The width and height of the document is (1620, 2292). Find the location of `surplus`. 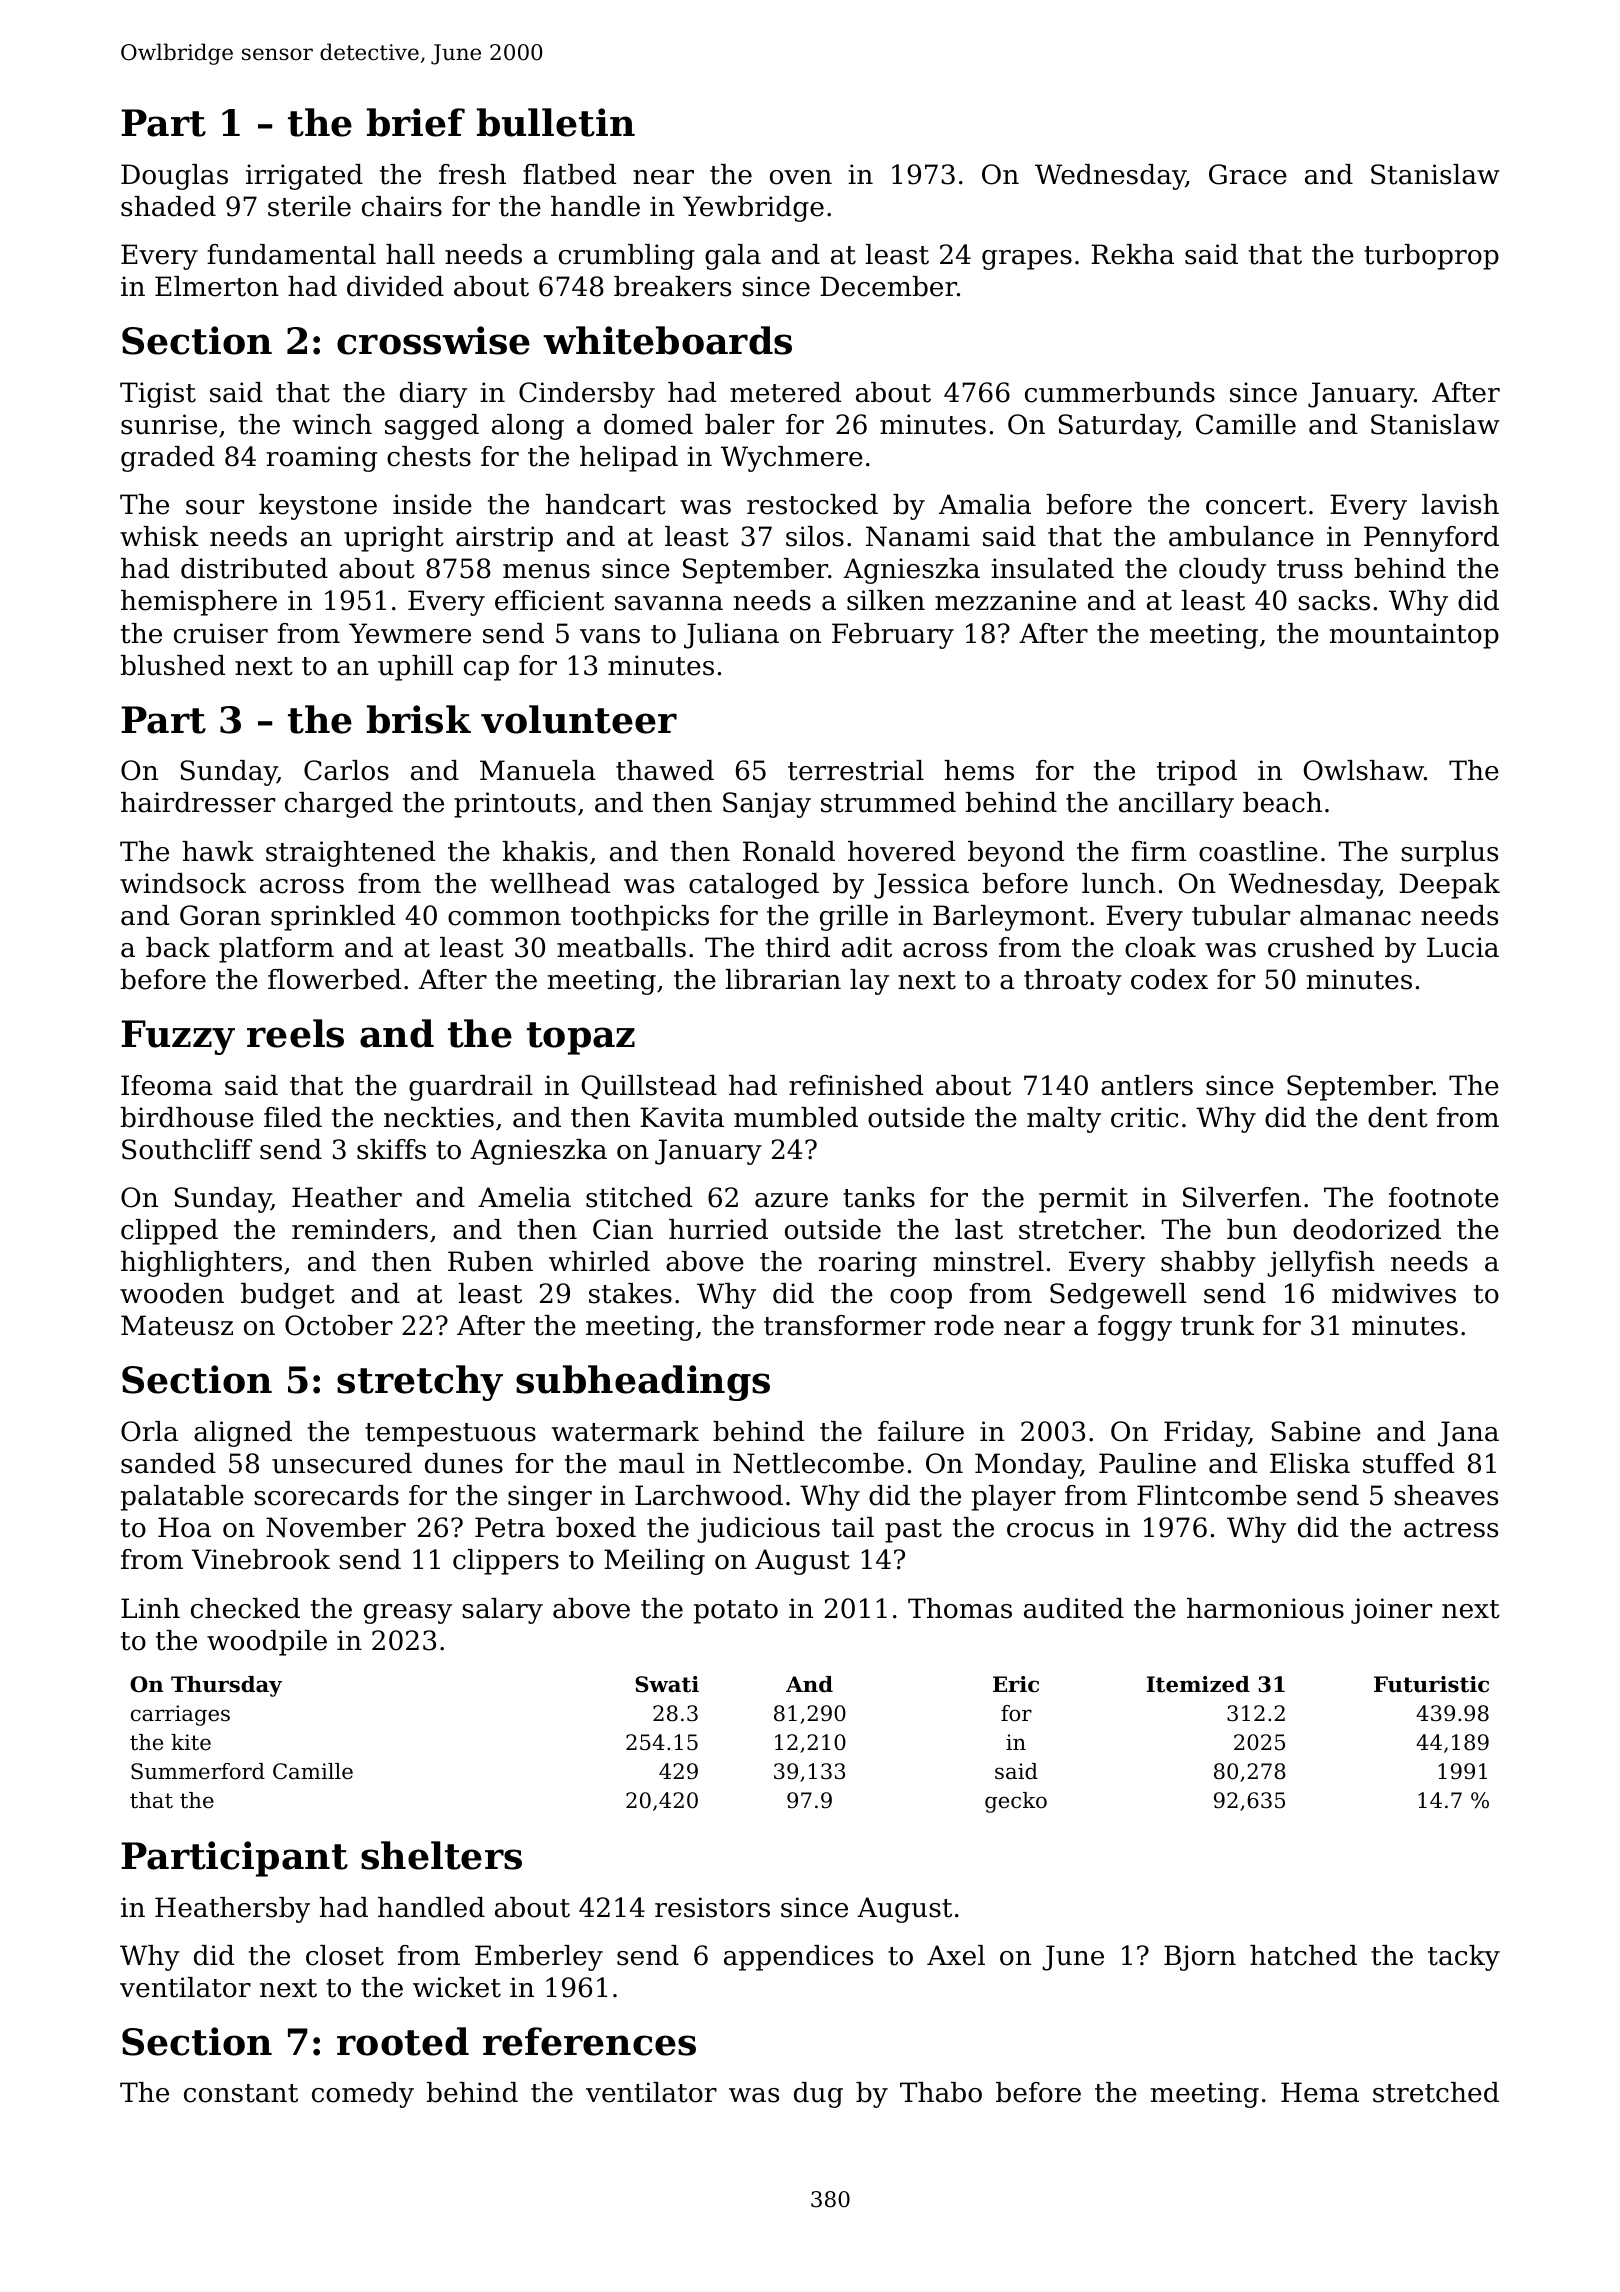

surplus is located at coordinates (1449, 854).
